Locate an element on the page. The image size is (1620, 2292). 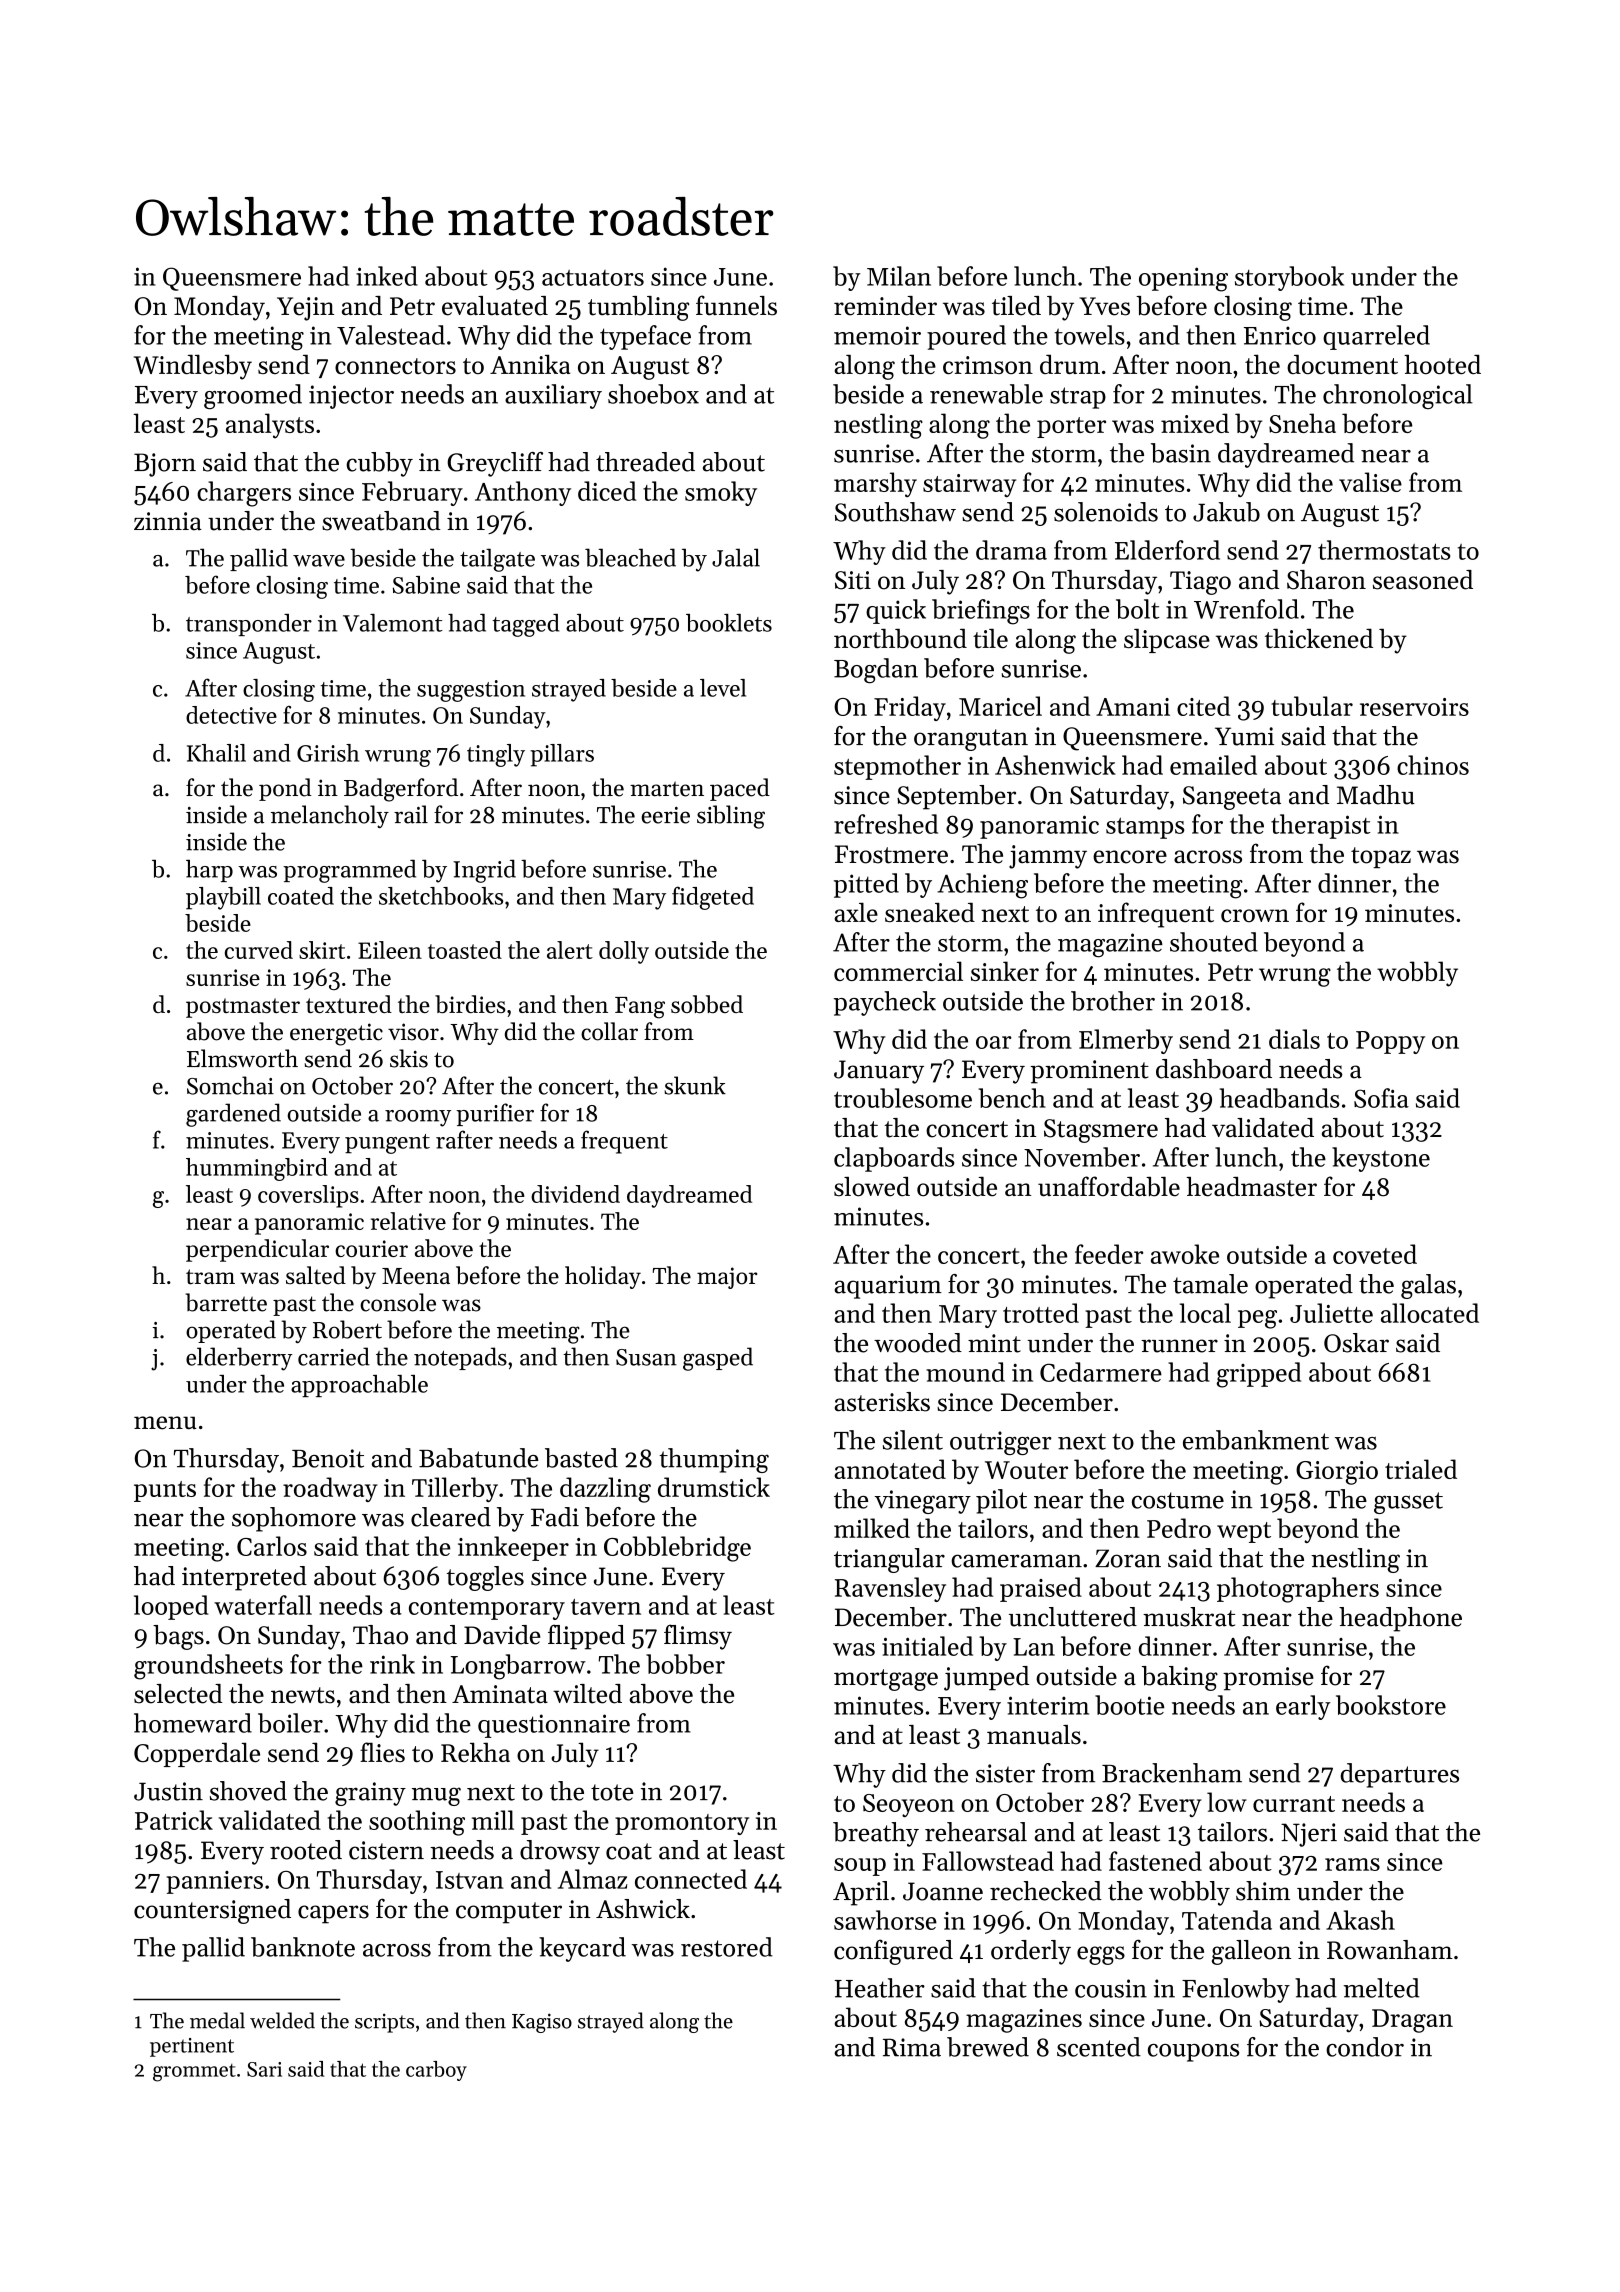
zinnia is located at coordinates (168, 521).
